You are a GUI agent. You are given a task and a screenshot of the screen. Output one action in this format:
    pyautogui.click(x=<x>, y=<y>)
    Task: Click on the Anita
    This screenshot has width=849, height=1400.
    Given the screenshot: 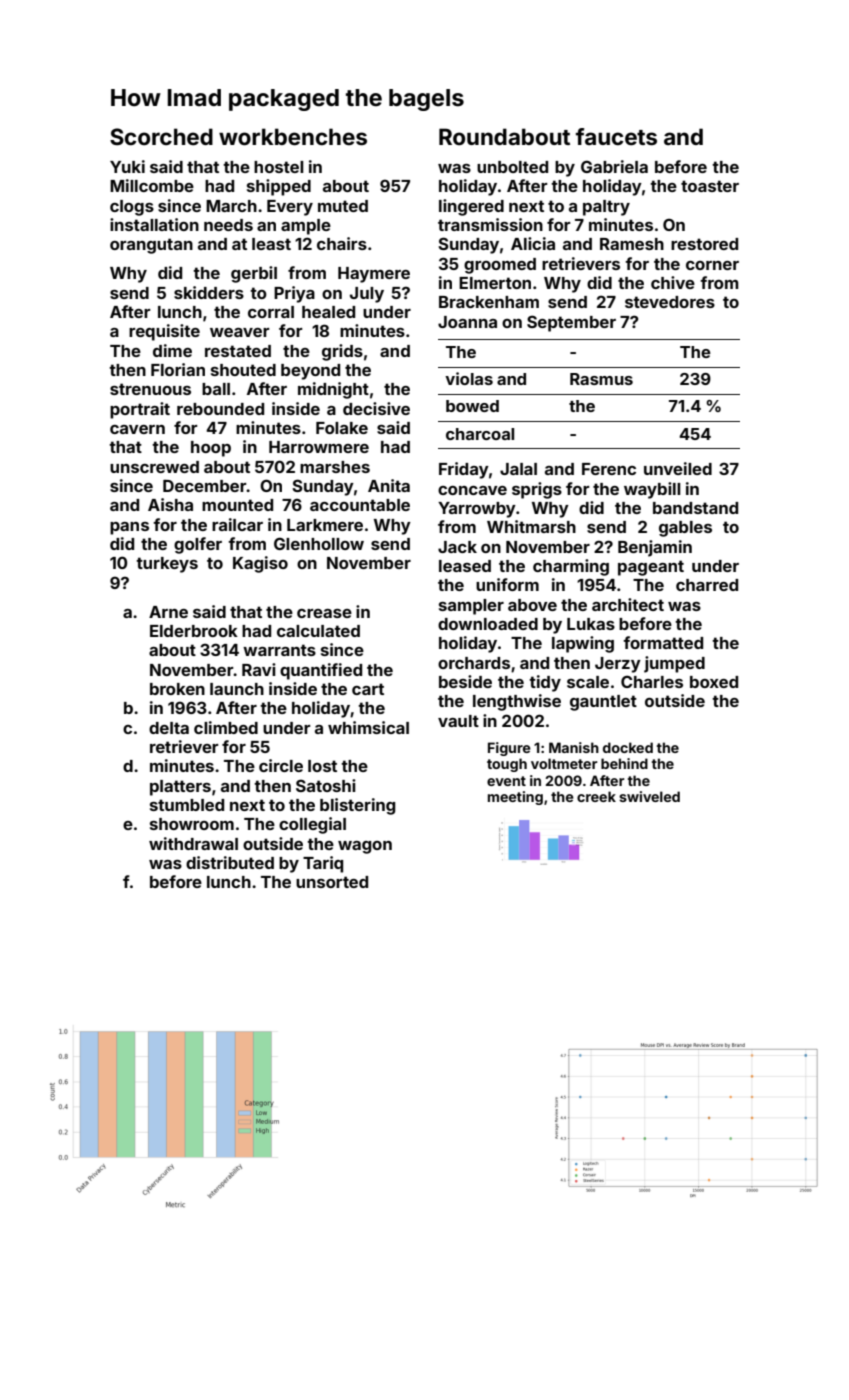 What is the action you would take?
    pyautogui.click(x=389, y=485)
